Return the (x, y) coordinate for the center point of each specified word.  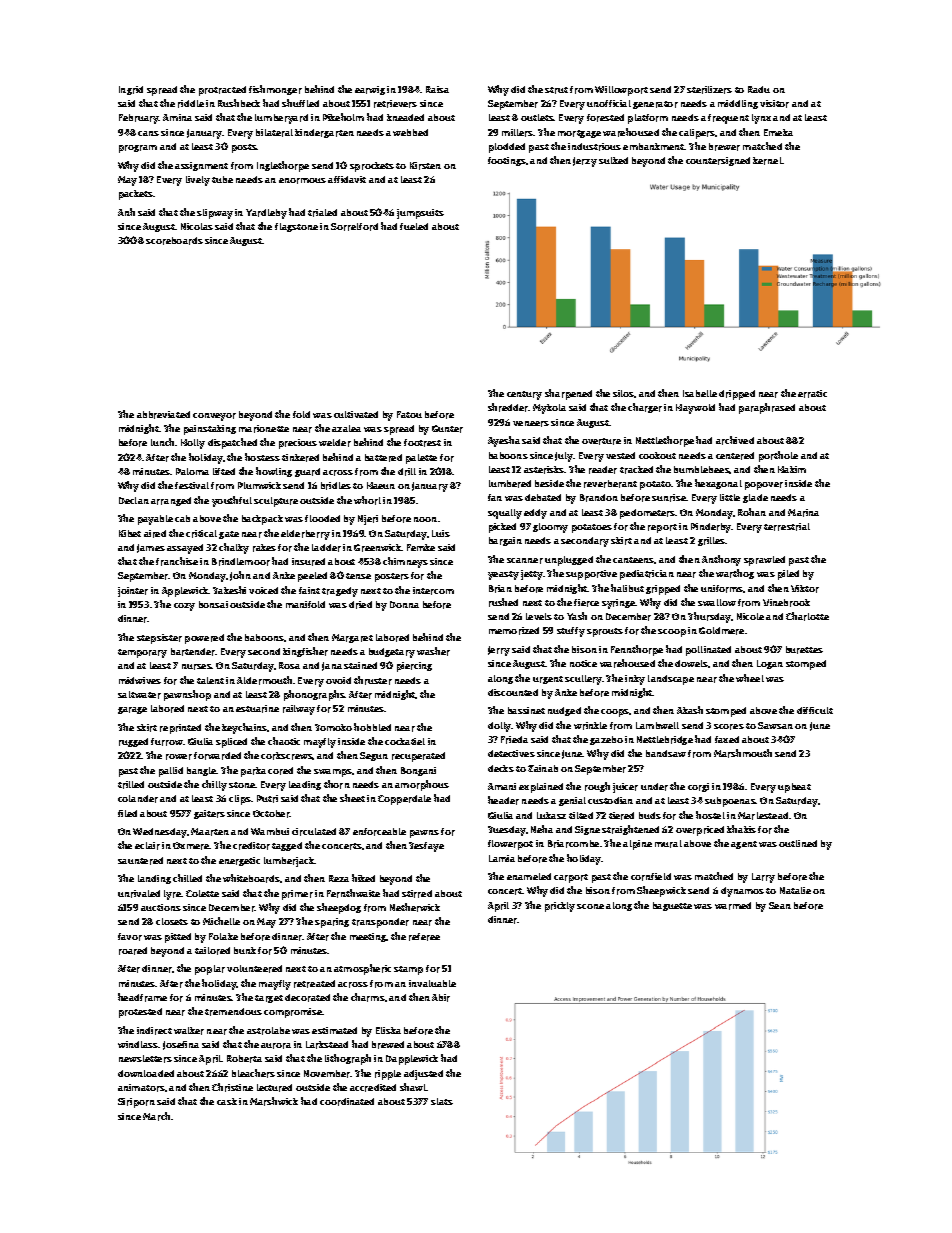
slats (442, 1101)
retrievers (395, 104)
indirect (154, 1031)
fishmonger (275, 90)
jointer (133, 592)
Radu (759, 89)
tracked (636, 470)
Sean (780, 905)
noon (425, 519)
